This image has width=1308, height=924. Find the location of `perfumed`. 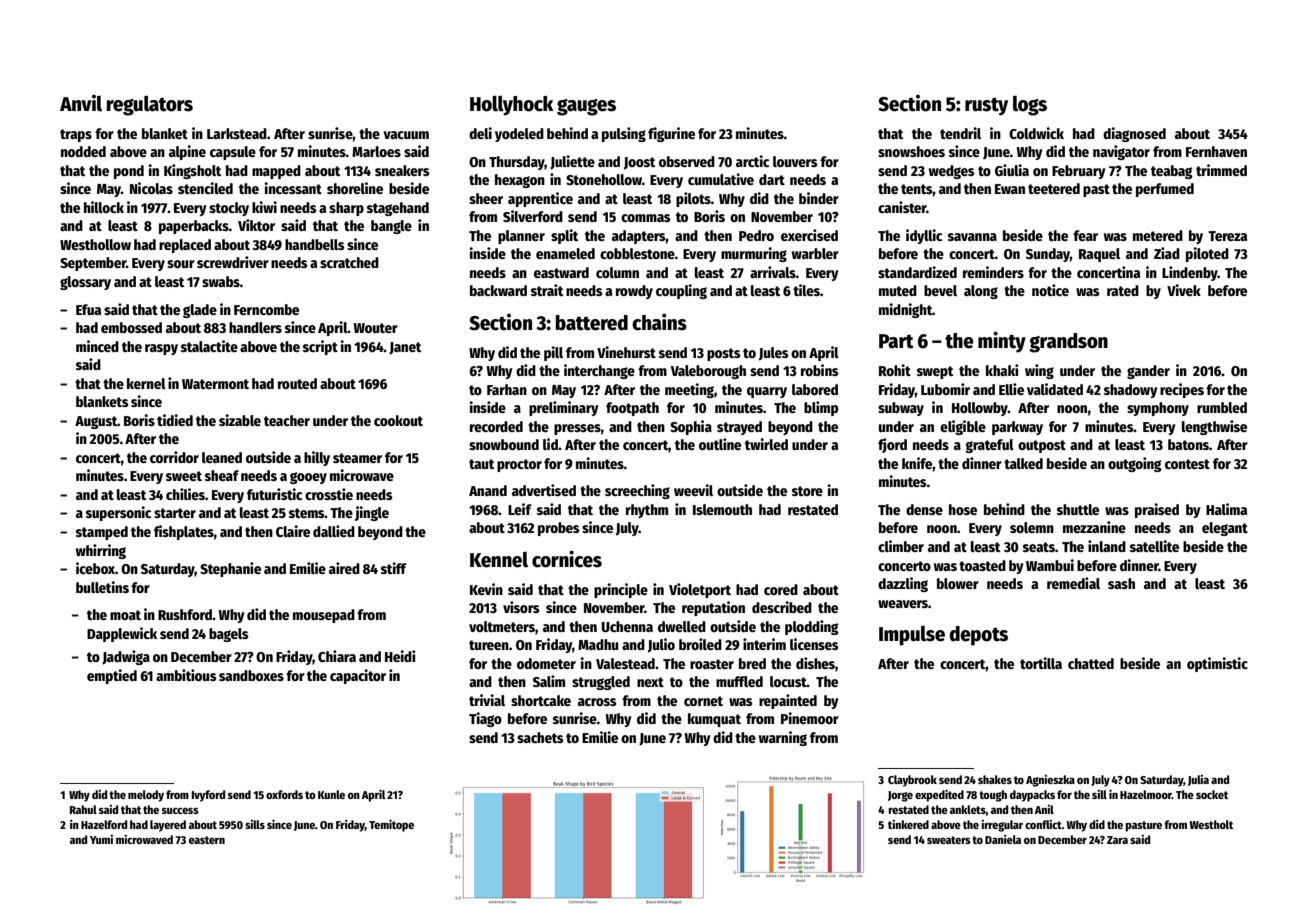

perfumed is located at coordinates (1165, 190).
